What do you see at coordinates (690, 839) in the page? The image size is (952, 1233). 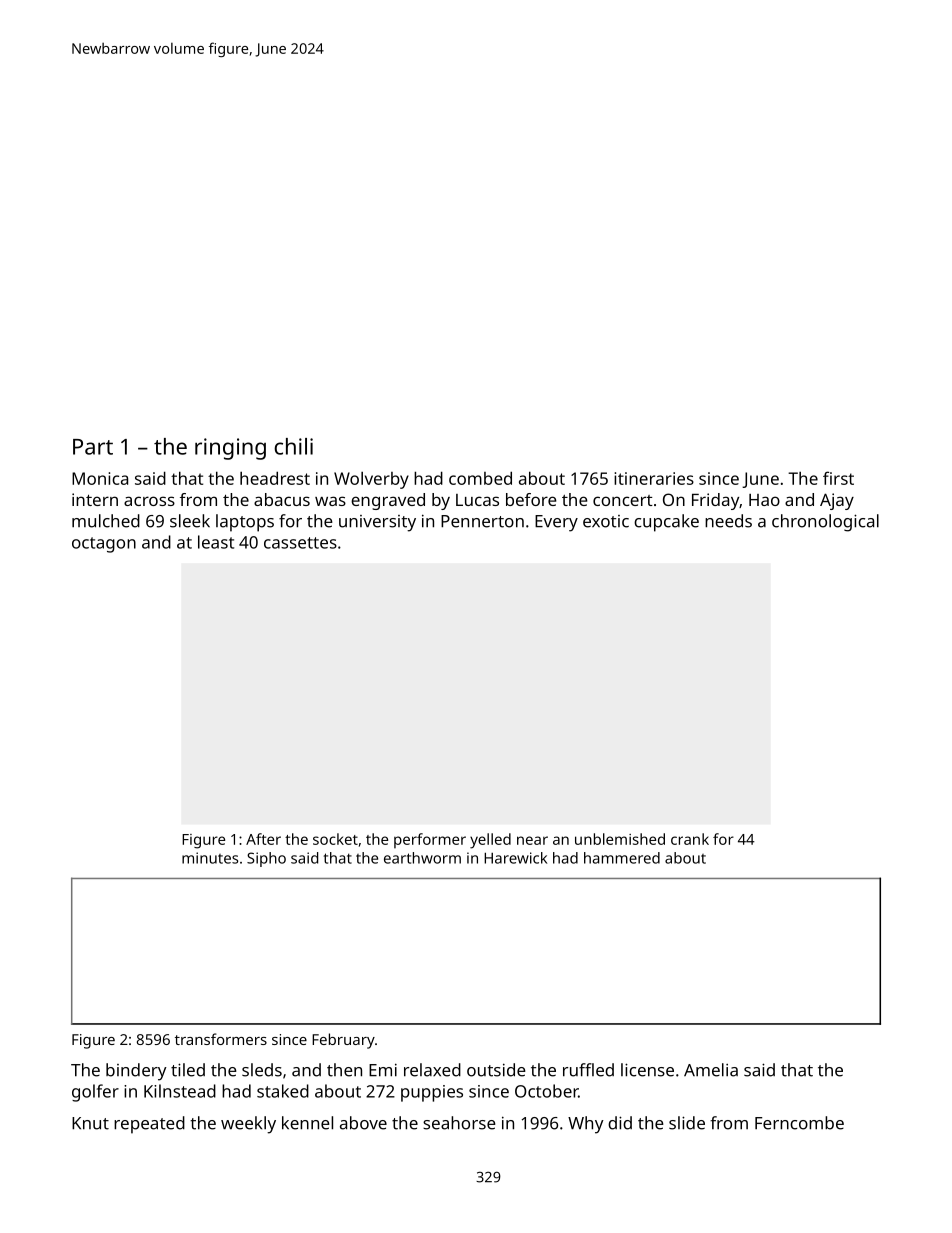 I see `crank` at bounding box center [690, 839].
